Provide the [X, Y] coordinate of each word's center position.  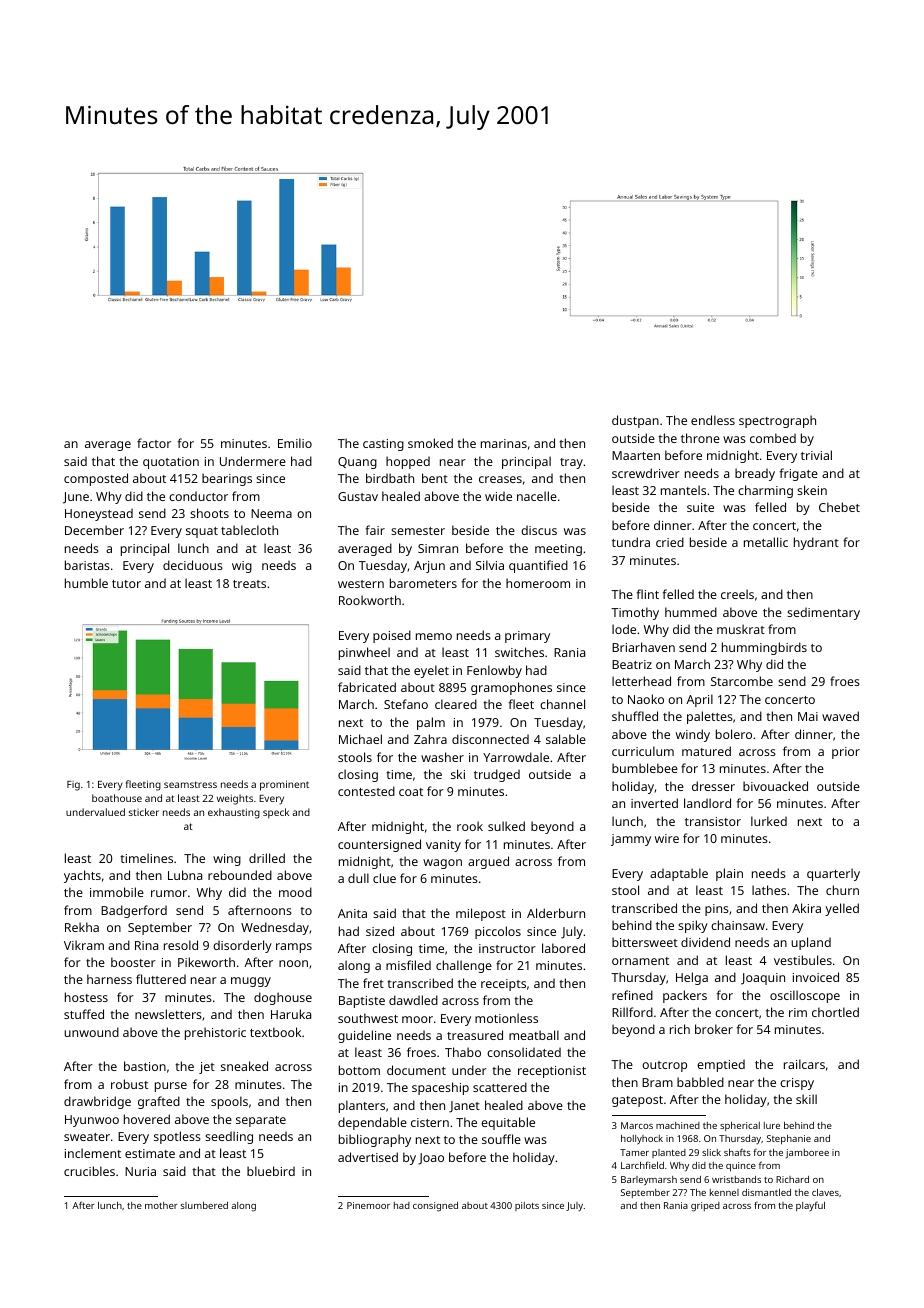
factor [154, 443]
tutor [126, 584]
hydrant [816, 543]
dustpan [635, 421]
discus [539, 530]
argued [488, 862]
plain [729, 874]
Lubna [185, 875]
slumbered [204, 1205]
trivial [816, 455]
